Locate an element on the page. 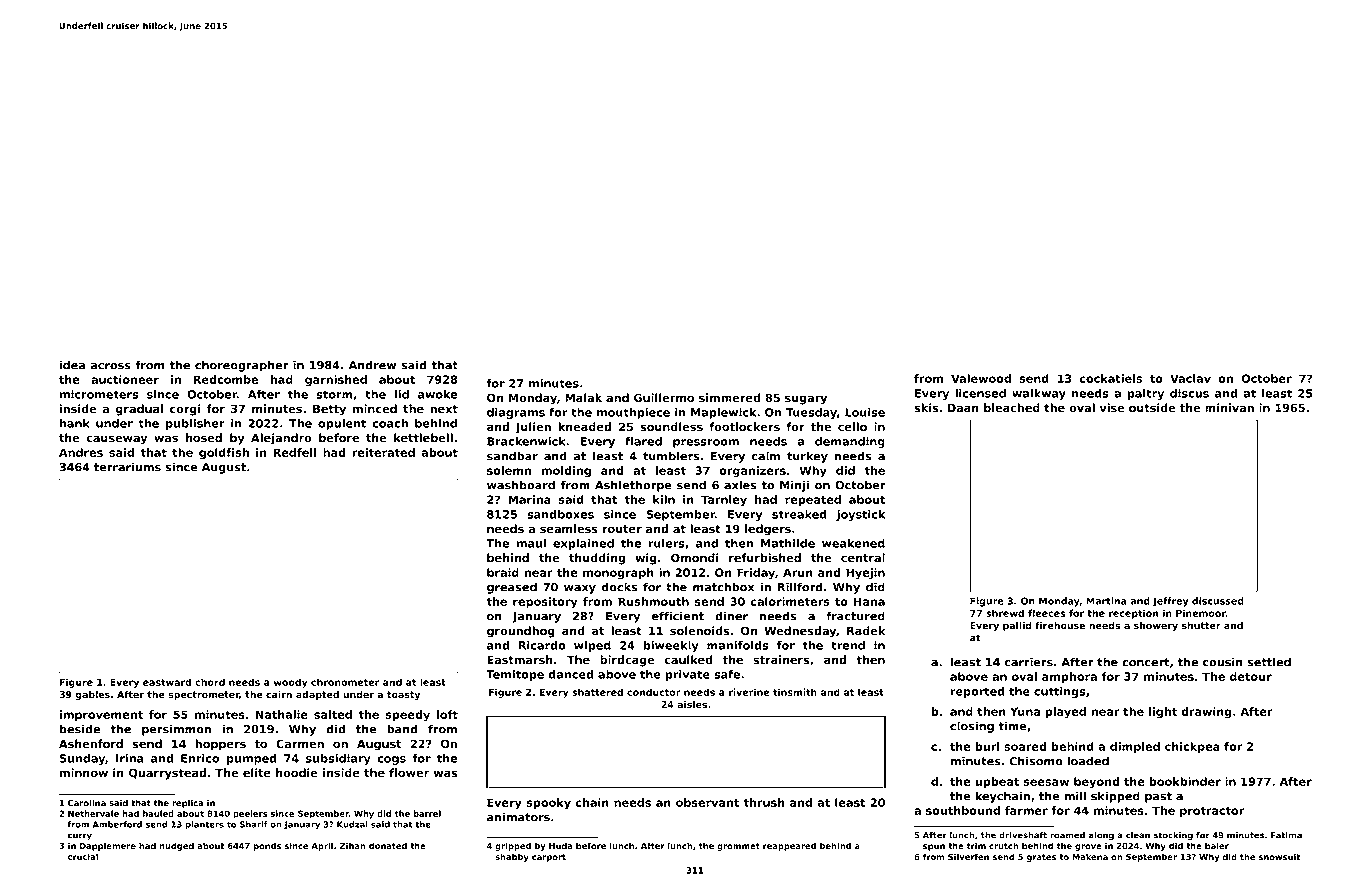 This document has height=887, width=1372. Dapplemere is located at coordinates (108, 846).
